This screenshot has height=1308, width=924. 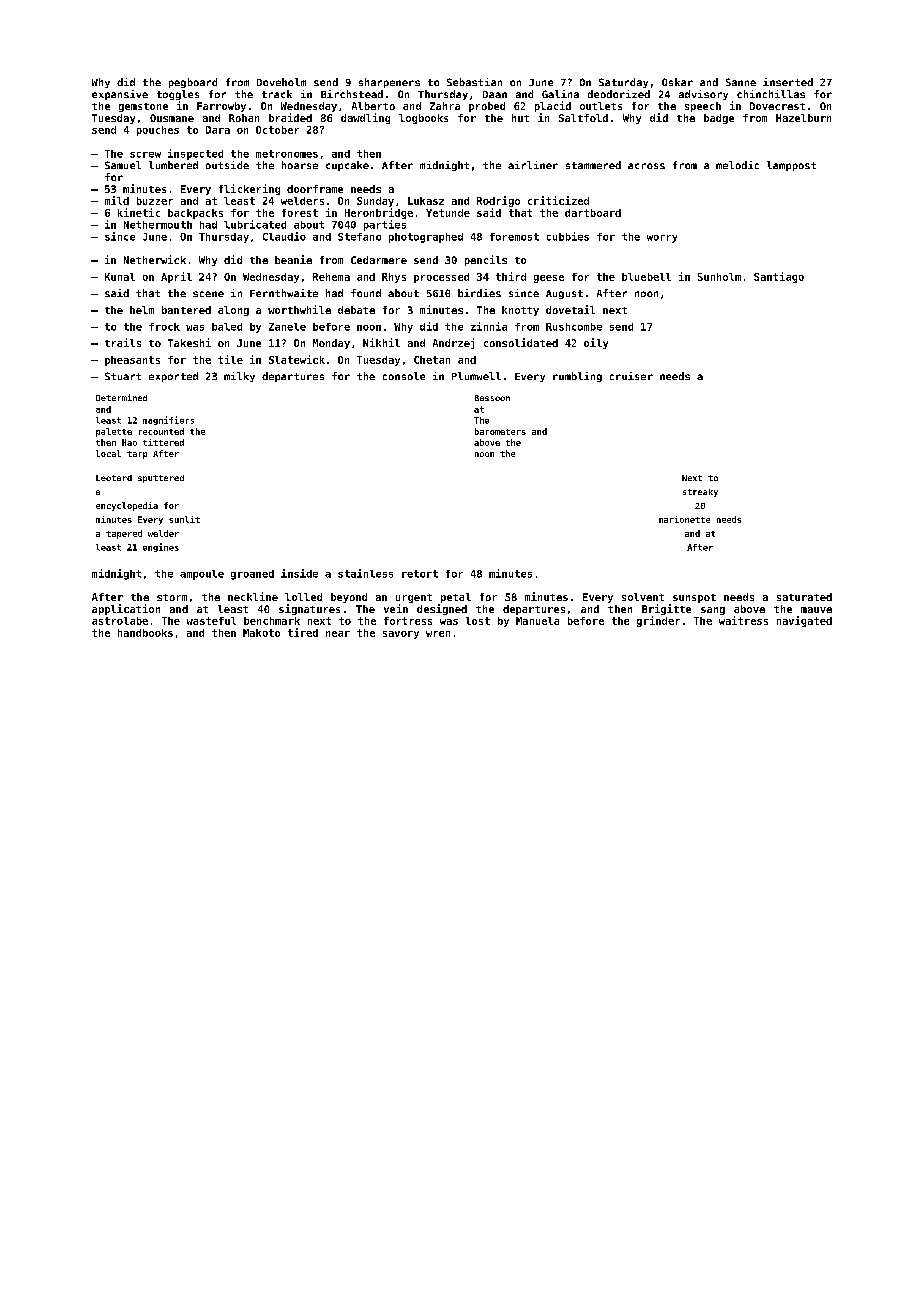 What do you see at coordinates (803, 118) in the screenshot?
I see `Hazelburn` at bounding box center [803, 118].
